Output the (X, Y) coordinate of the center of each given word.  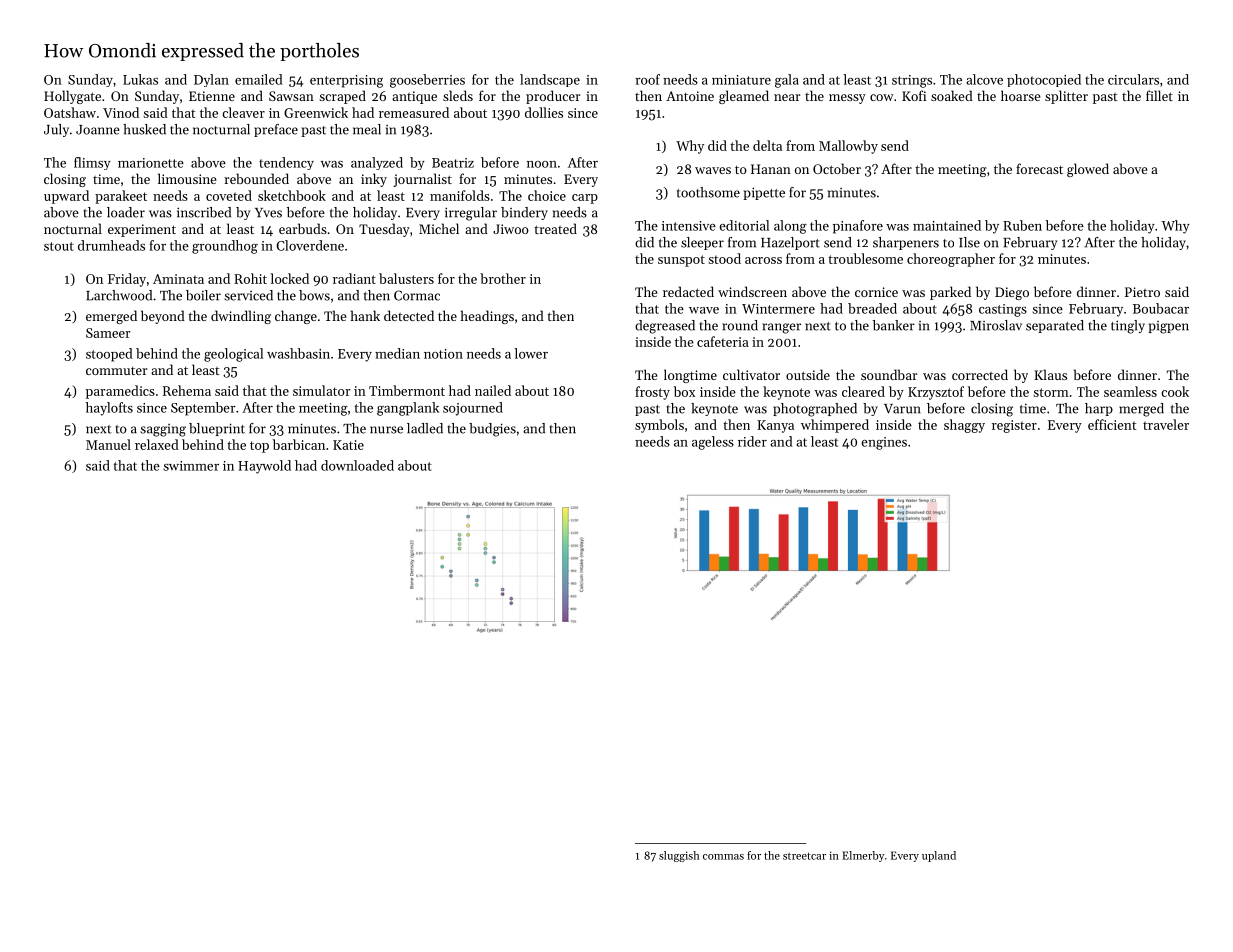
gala (787, 81)
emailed (259, 79)
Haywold (264, 467)
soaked (952, 95)
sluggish (679, 856)
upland (939, 856)
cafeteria (723, 341)
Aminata (178, 279)
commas (723, 857)
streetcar (804, 856)
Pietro (1142, 292)
